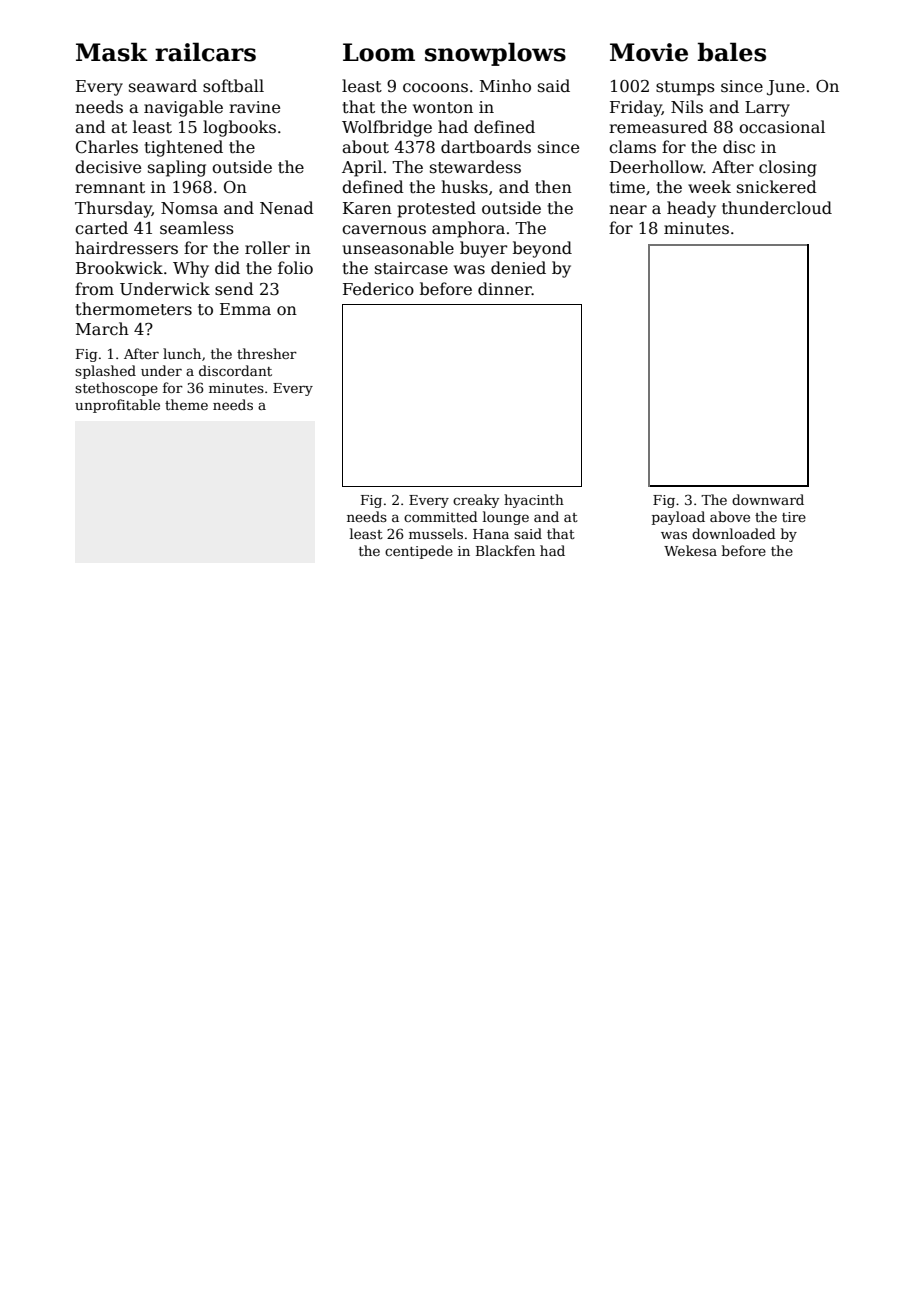 The width and height of the document is (924, 1308). What do you see at coordinates (419, 552) in the document?
I see `centipede` at bounding box center [419, 552].
